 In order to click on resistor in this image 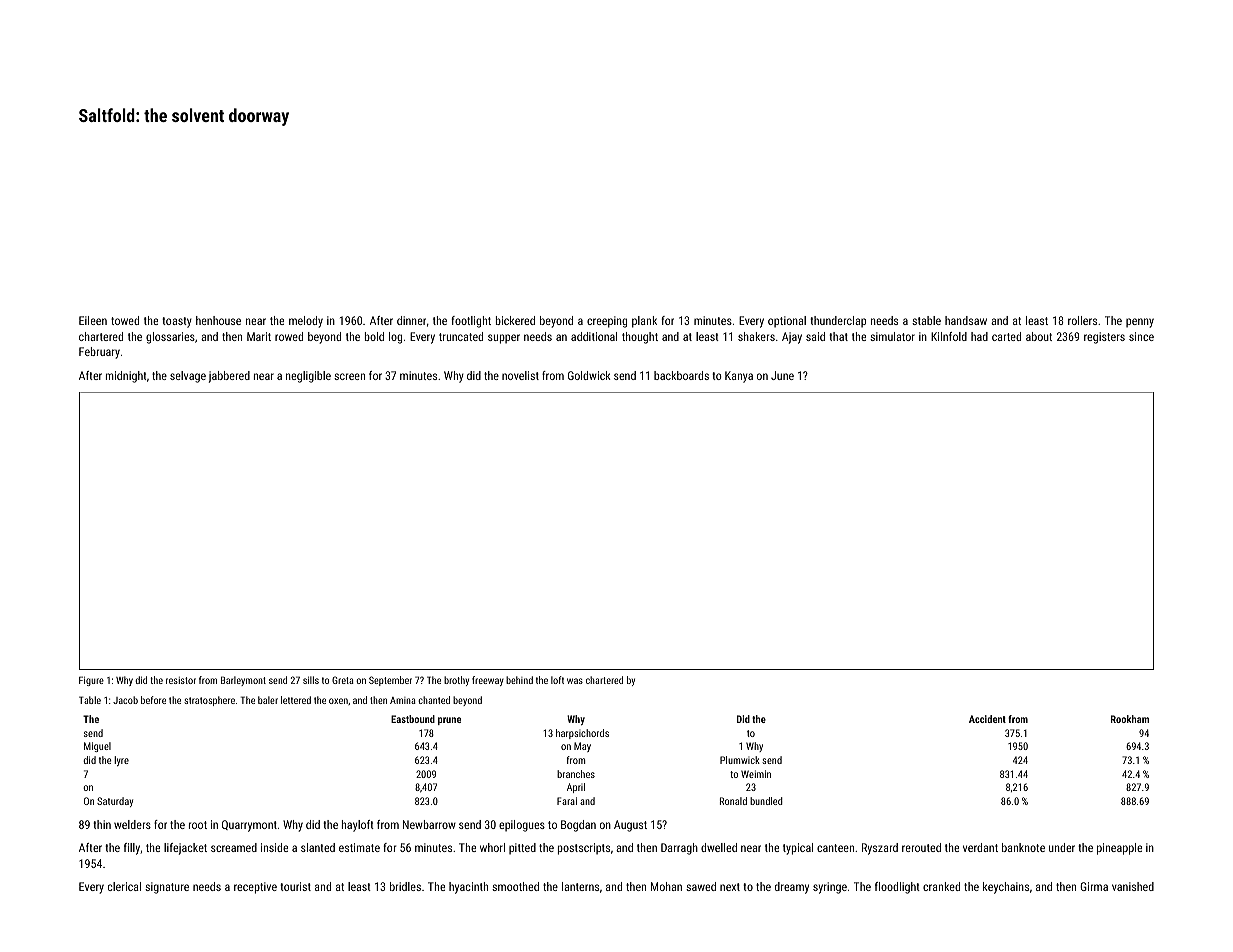, I will do `click(181, 680)`.
